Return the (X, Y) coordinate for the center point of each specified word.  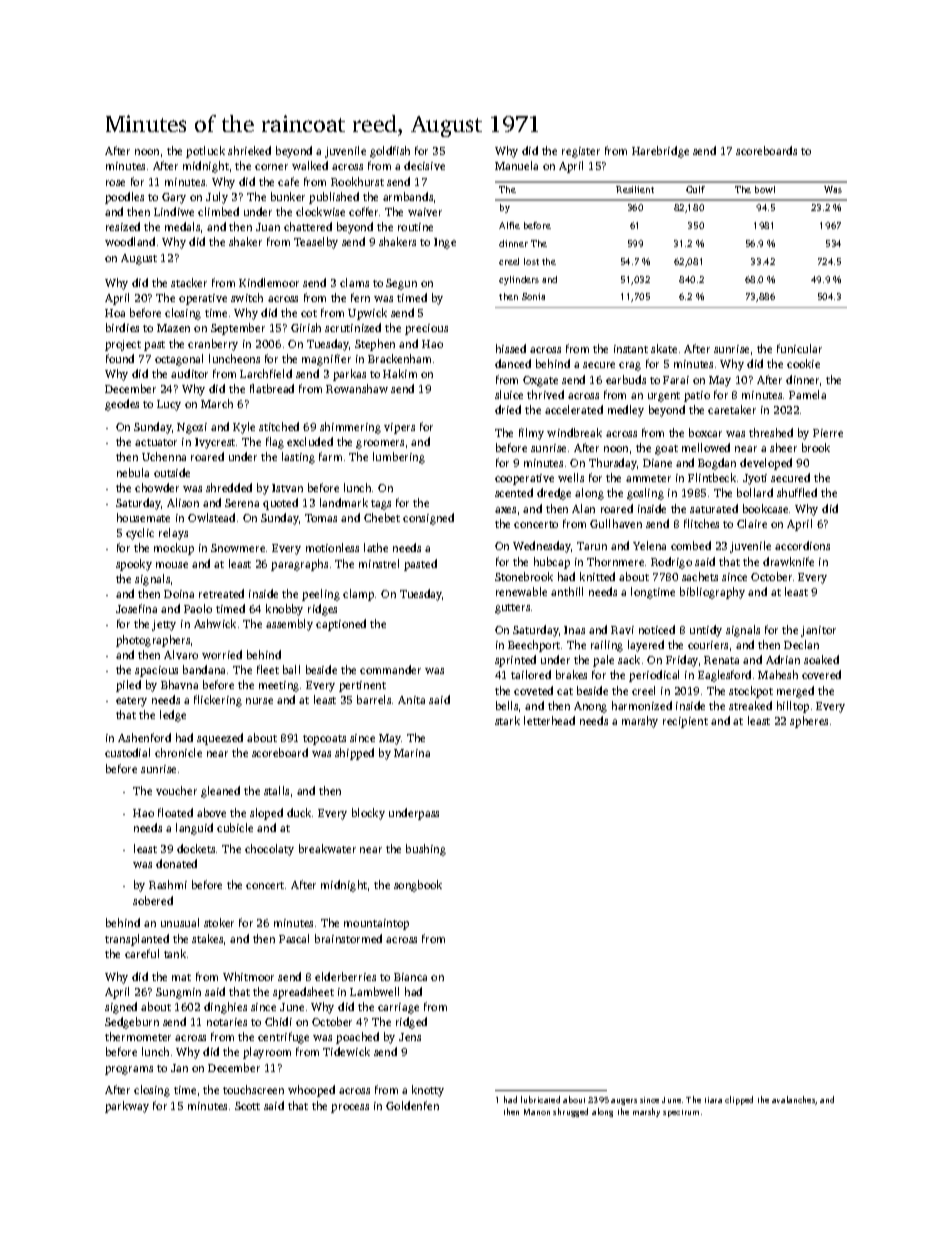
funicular (799, 348)
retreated (221, 593)
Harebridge (660, 152)
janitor (818, 631)
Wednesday (542, 547)
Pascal (294, 938)
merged (795, 692)
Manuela (516, 165)
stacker (189, 282)
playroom (267, 1053)
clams (354, 282)
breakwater (327, 848)
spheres (809, 722)
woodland (130, 241)
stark (507, 720)
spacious (156, 671)
